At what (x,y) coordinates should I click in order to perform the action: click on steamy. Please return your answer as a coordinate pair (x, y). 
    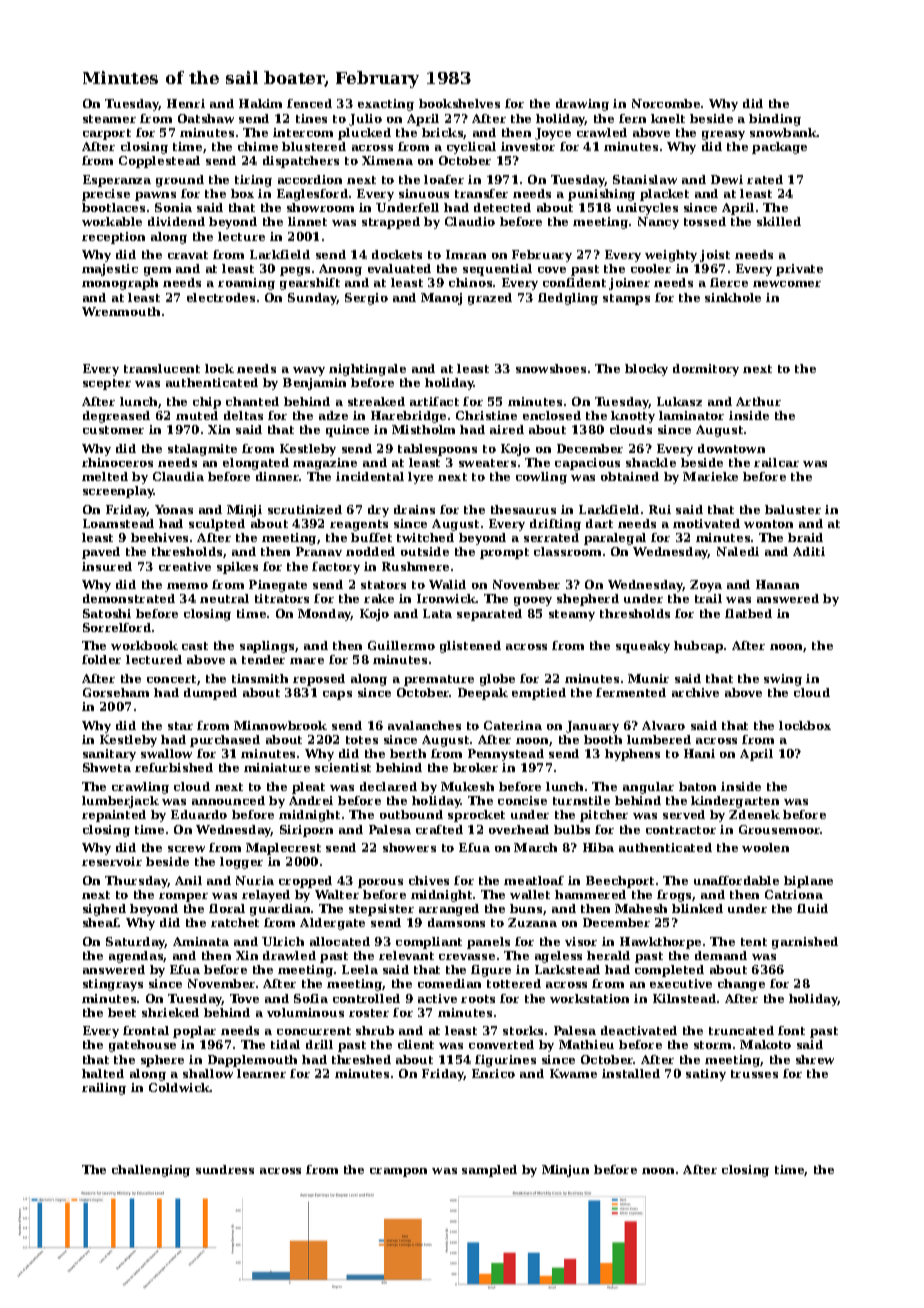
    Looking at the image, I should click on (572, 615).
